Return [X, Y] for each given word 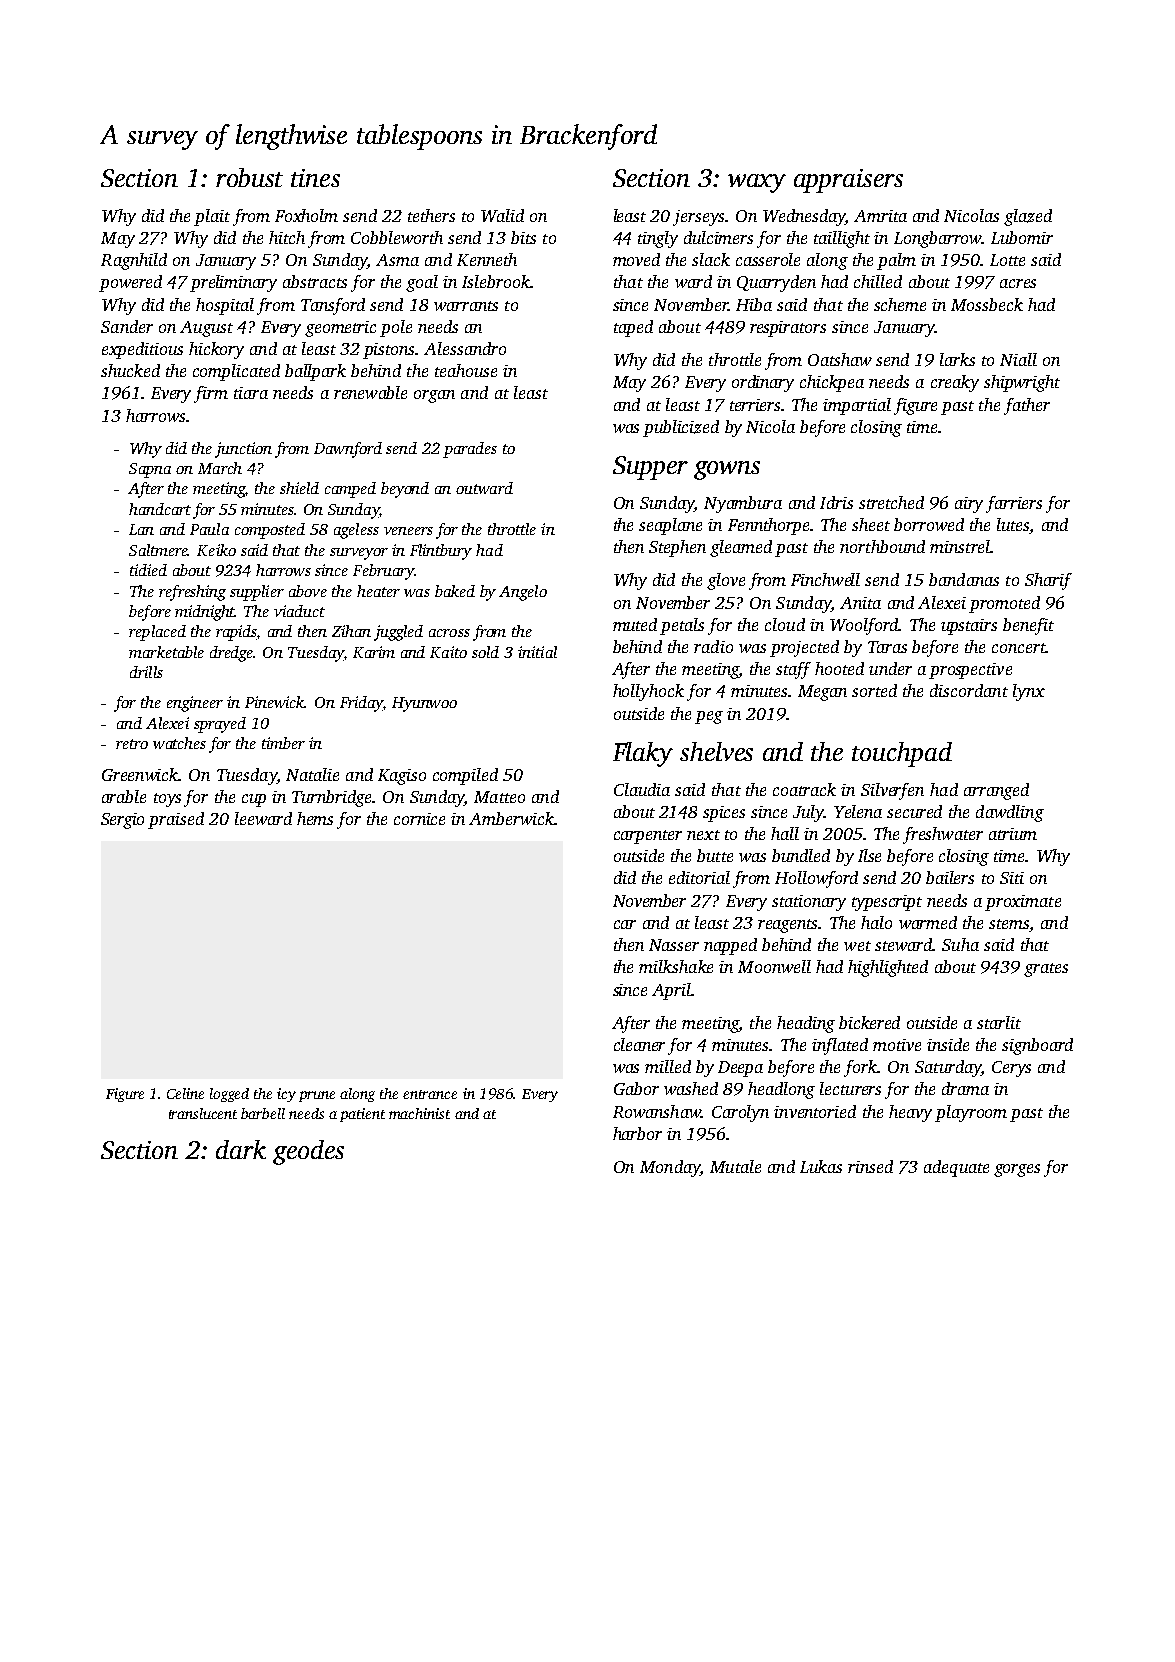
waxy [757, 183]
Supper [650, 468]
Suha [960, 944]
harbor [637, 1133]
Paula [209, 529]
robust [249, 177]
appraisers [848, 181]
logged [229, 1095]
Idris [836, 502]
